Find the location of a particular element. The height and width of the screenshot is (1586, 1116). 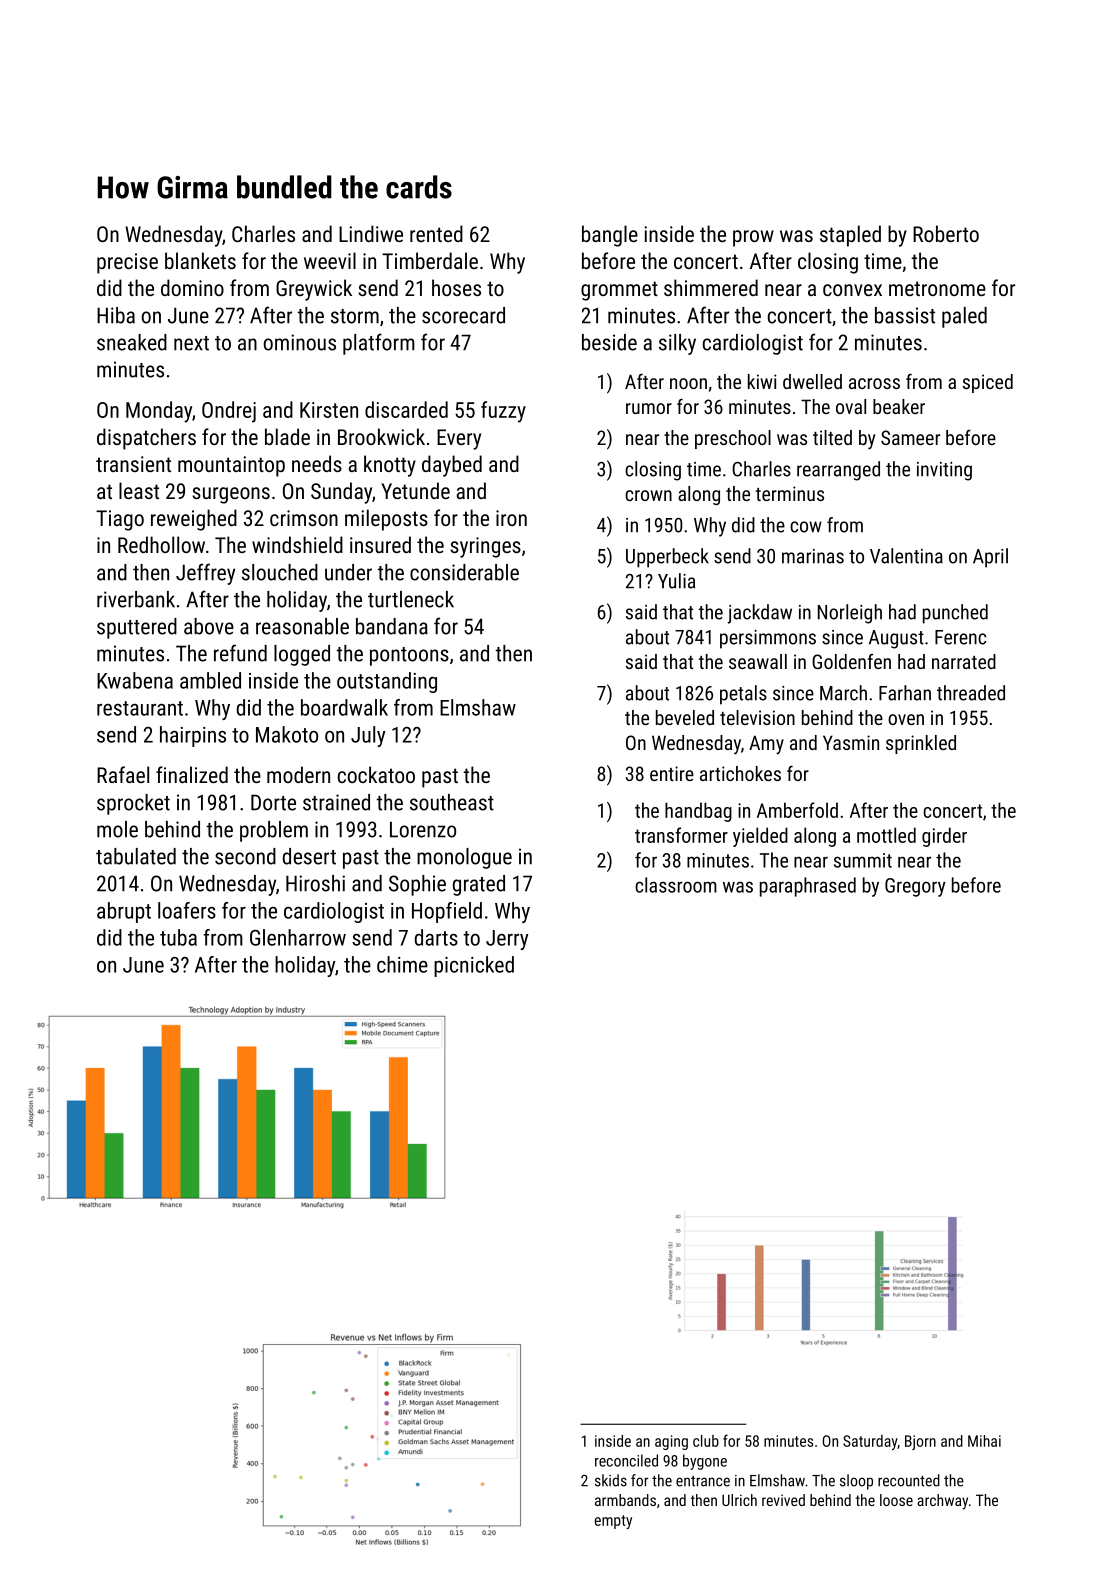

shimmered is located at coordinates (711, 287).
